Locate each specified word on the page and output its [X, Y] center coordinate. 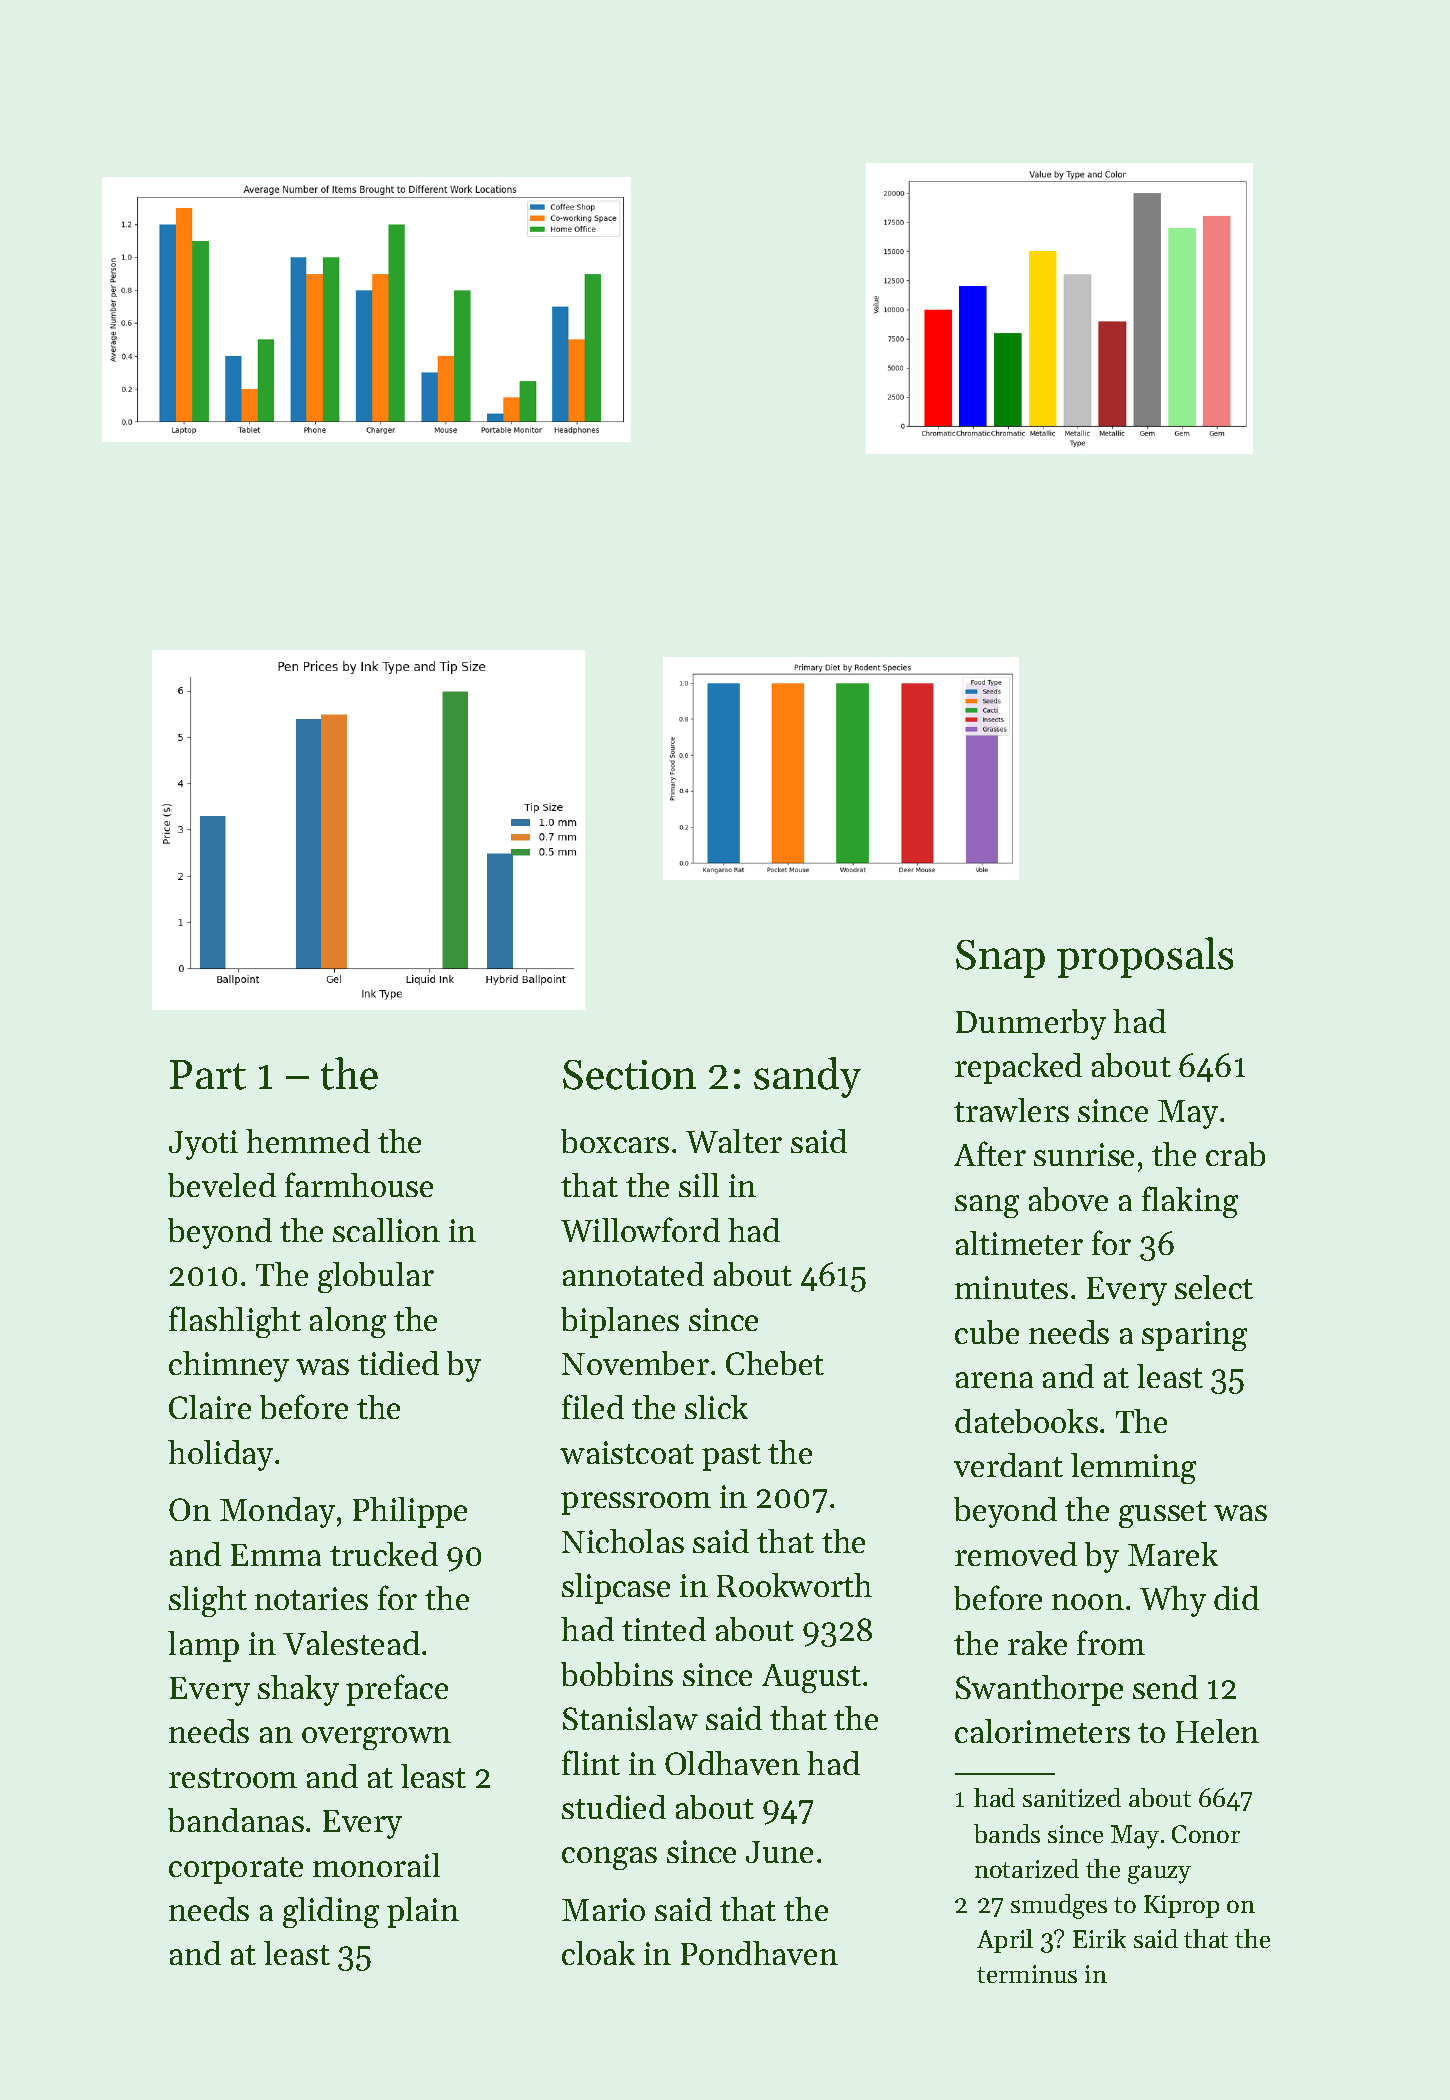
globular [376, 1277]
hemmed [308, 1141]
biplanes [620, 1322]
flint [591, 1762]
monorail [376, 1865]
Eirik [1099, 1938]
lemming [1133, 1468]
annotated [633, 1274]
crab [1235, 1154]
